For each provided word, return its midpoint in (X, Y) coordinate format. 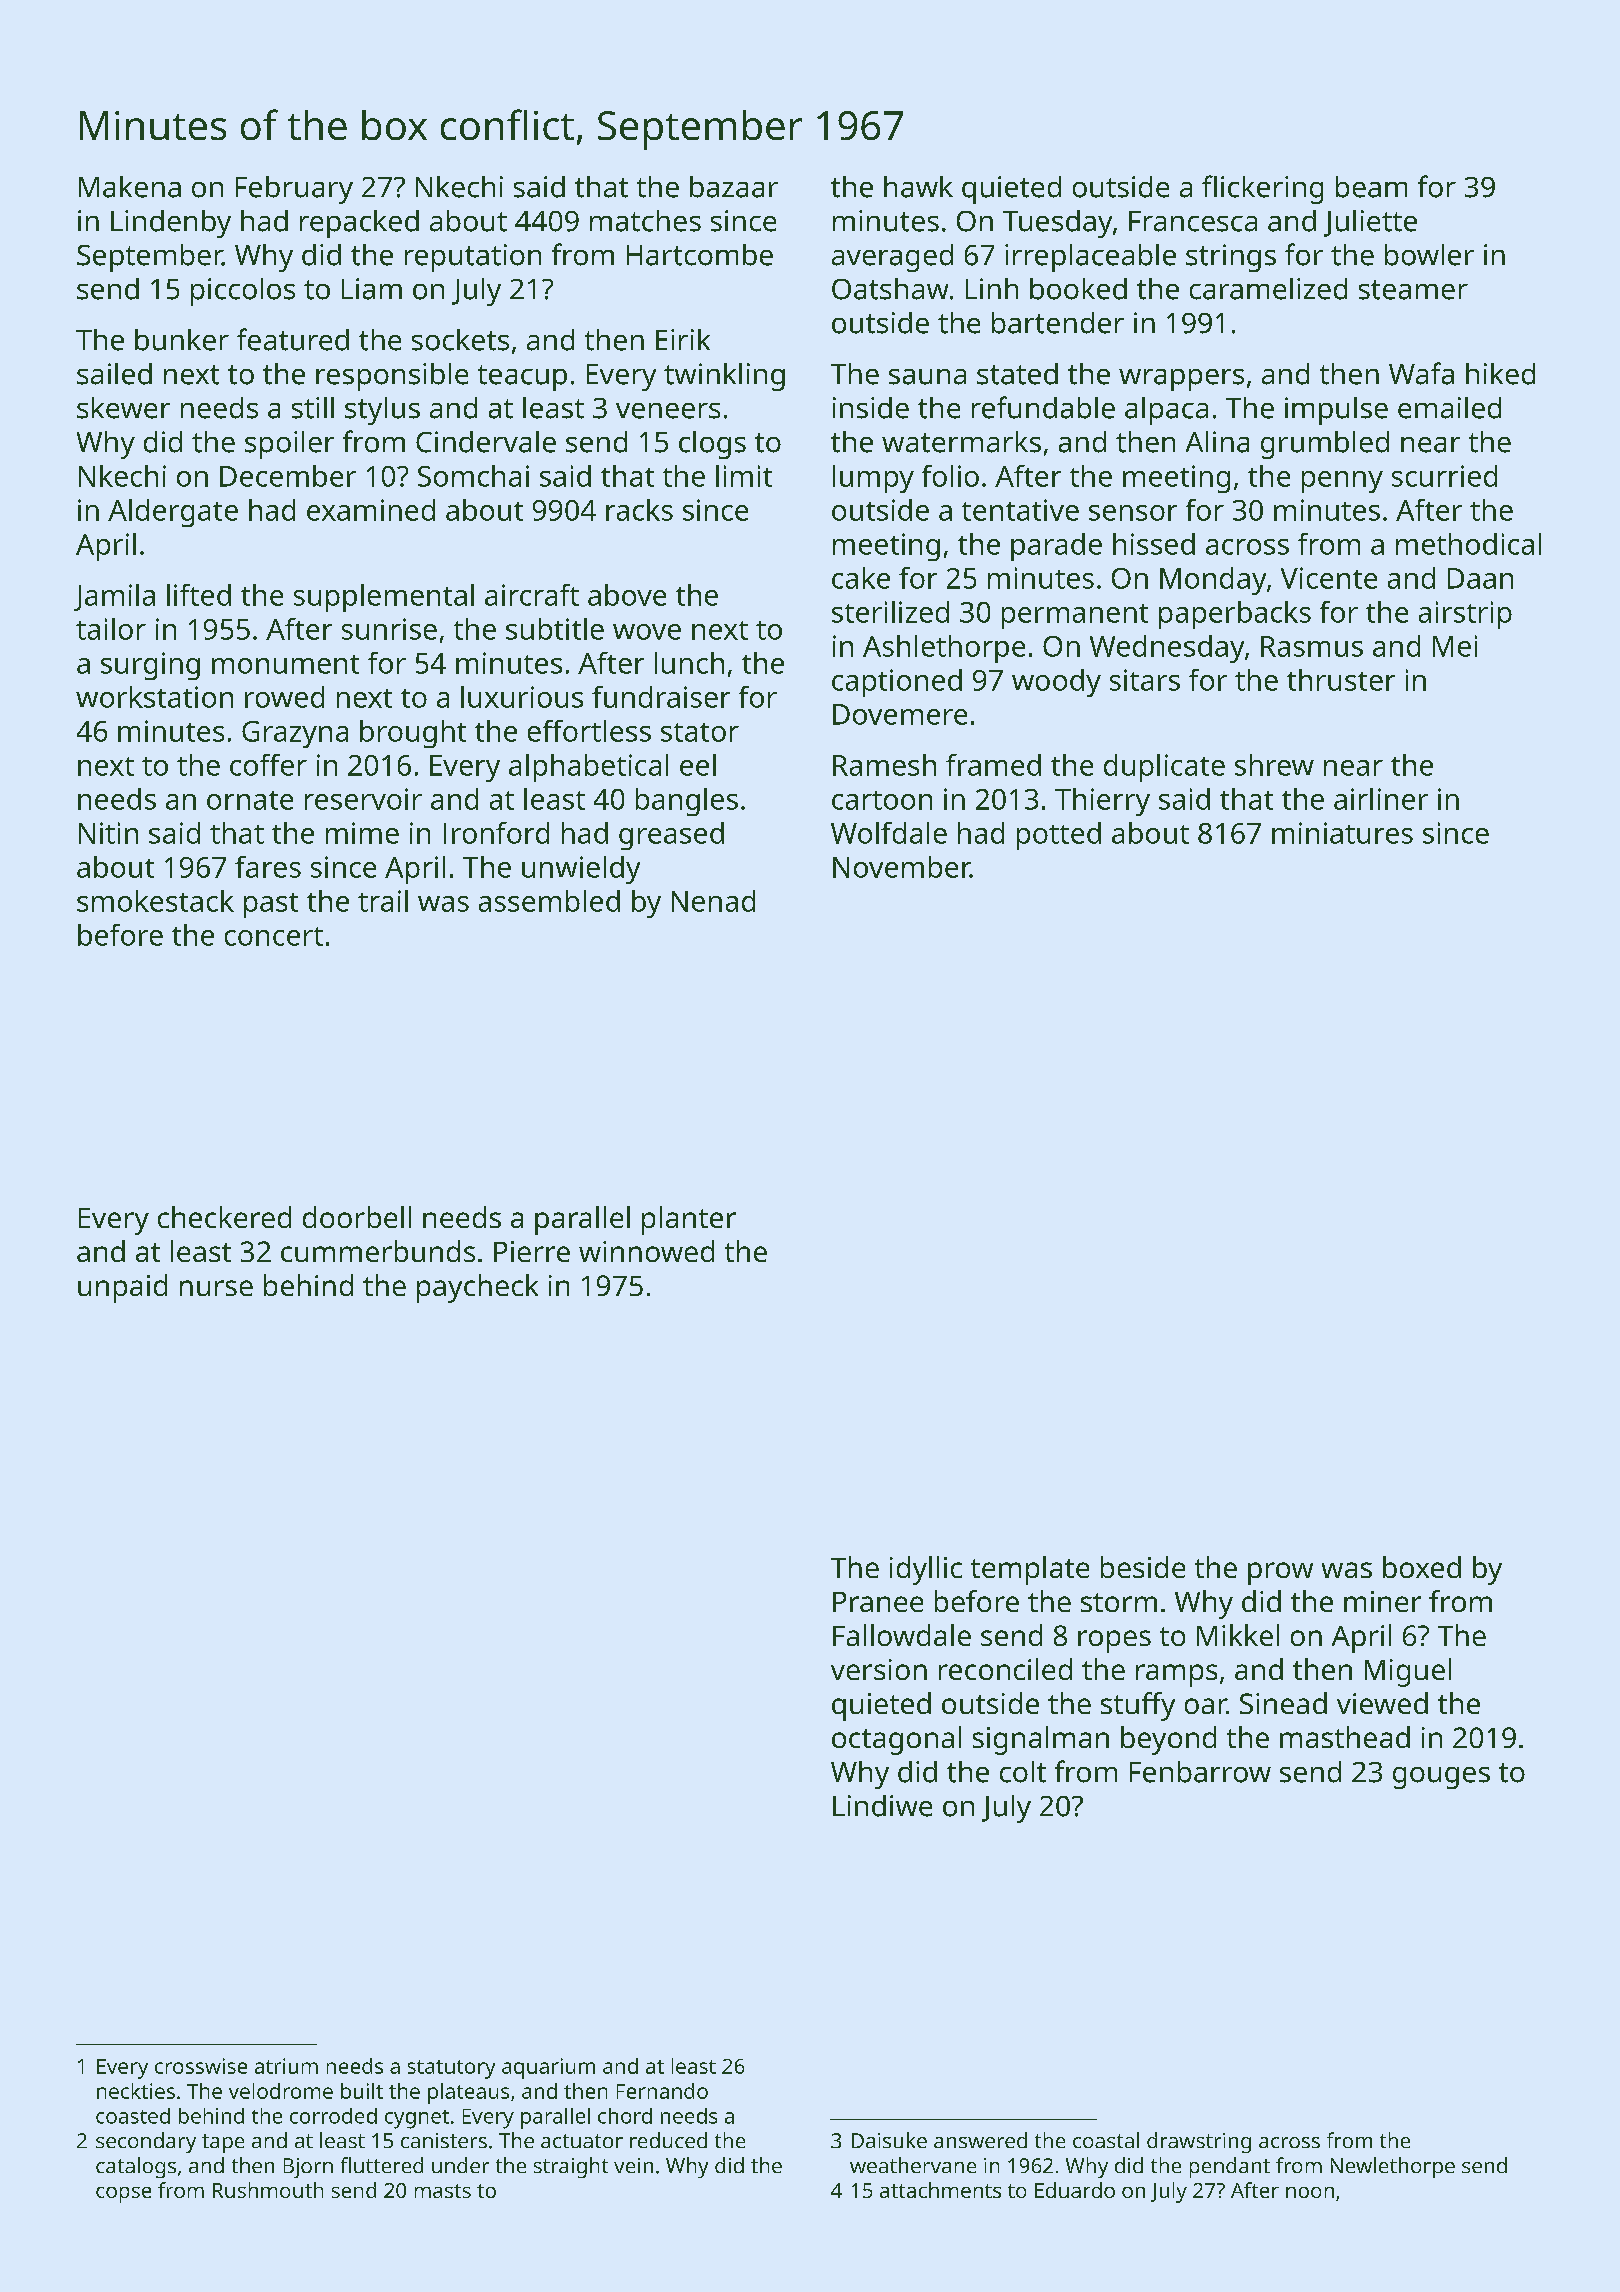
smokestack (155, 901)
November (901, 867)
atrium (286, 2066)
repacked (359, 224)
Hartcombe (700, 255)
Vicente (1329, 578)
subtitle (555, 629)
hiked (1500, 374)
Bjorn (308, 2168)
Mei (1455, 646)
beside (1143, 1567)
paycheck (477, 1288)
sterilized (890, 612)
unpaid (122, 1288)
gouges (1441, 1778)
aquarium (548, 2068)
